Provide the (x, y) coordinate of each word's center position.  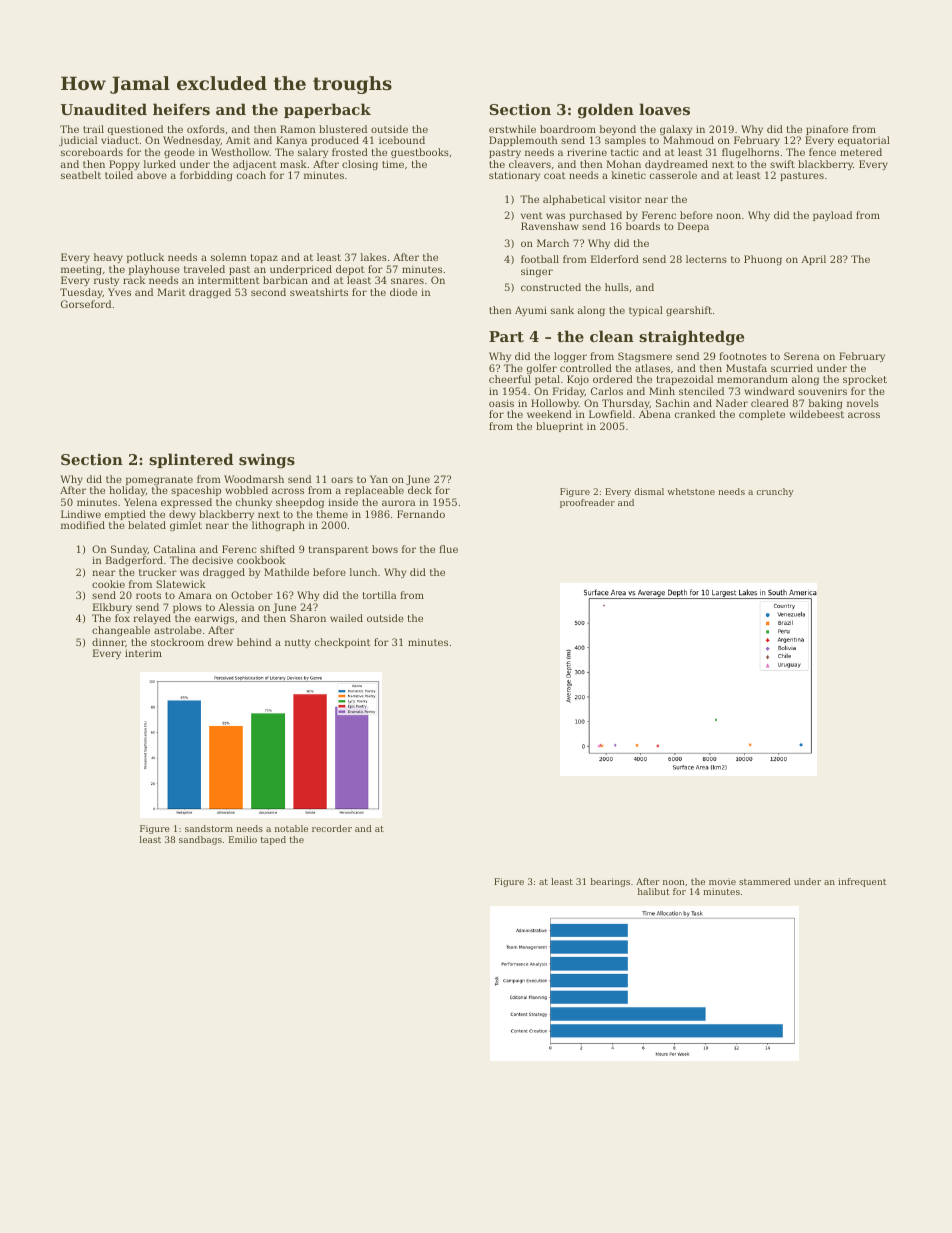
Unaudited (104, 109)
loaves (664, 109)
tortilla (380, 595)
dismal (649, 491)
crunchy (775, 492)
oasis (501, 403)
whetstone (691, 491)
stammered (765, 881)
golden (606, 111)
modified (83, 525)
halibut (654, 891)
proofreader (587, 503)
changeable (121, 631)
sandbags (200, 840)
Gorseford (86, 304)
